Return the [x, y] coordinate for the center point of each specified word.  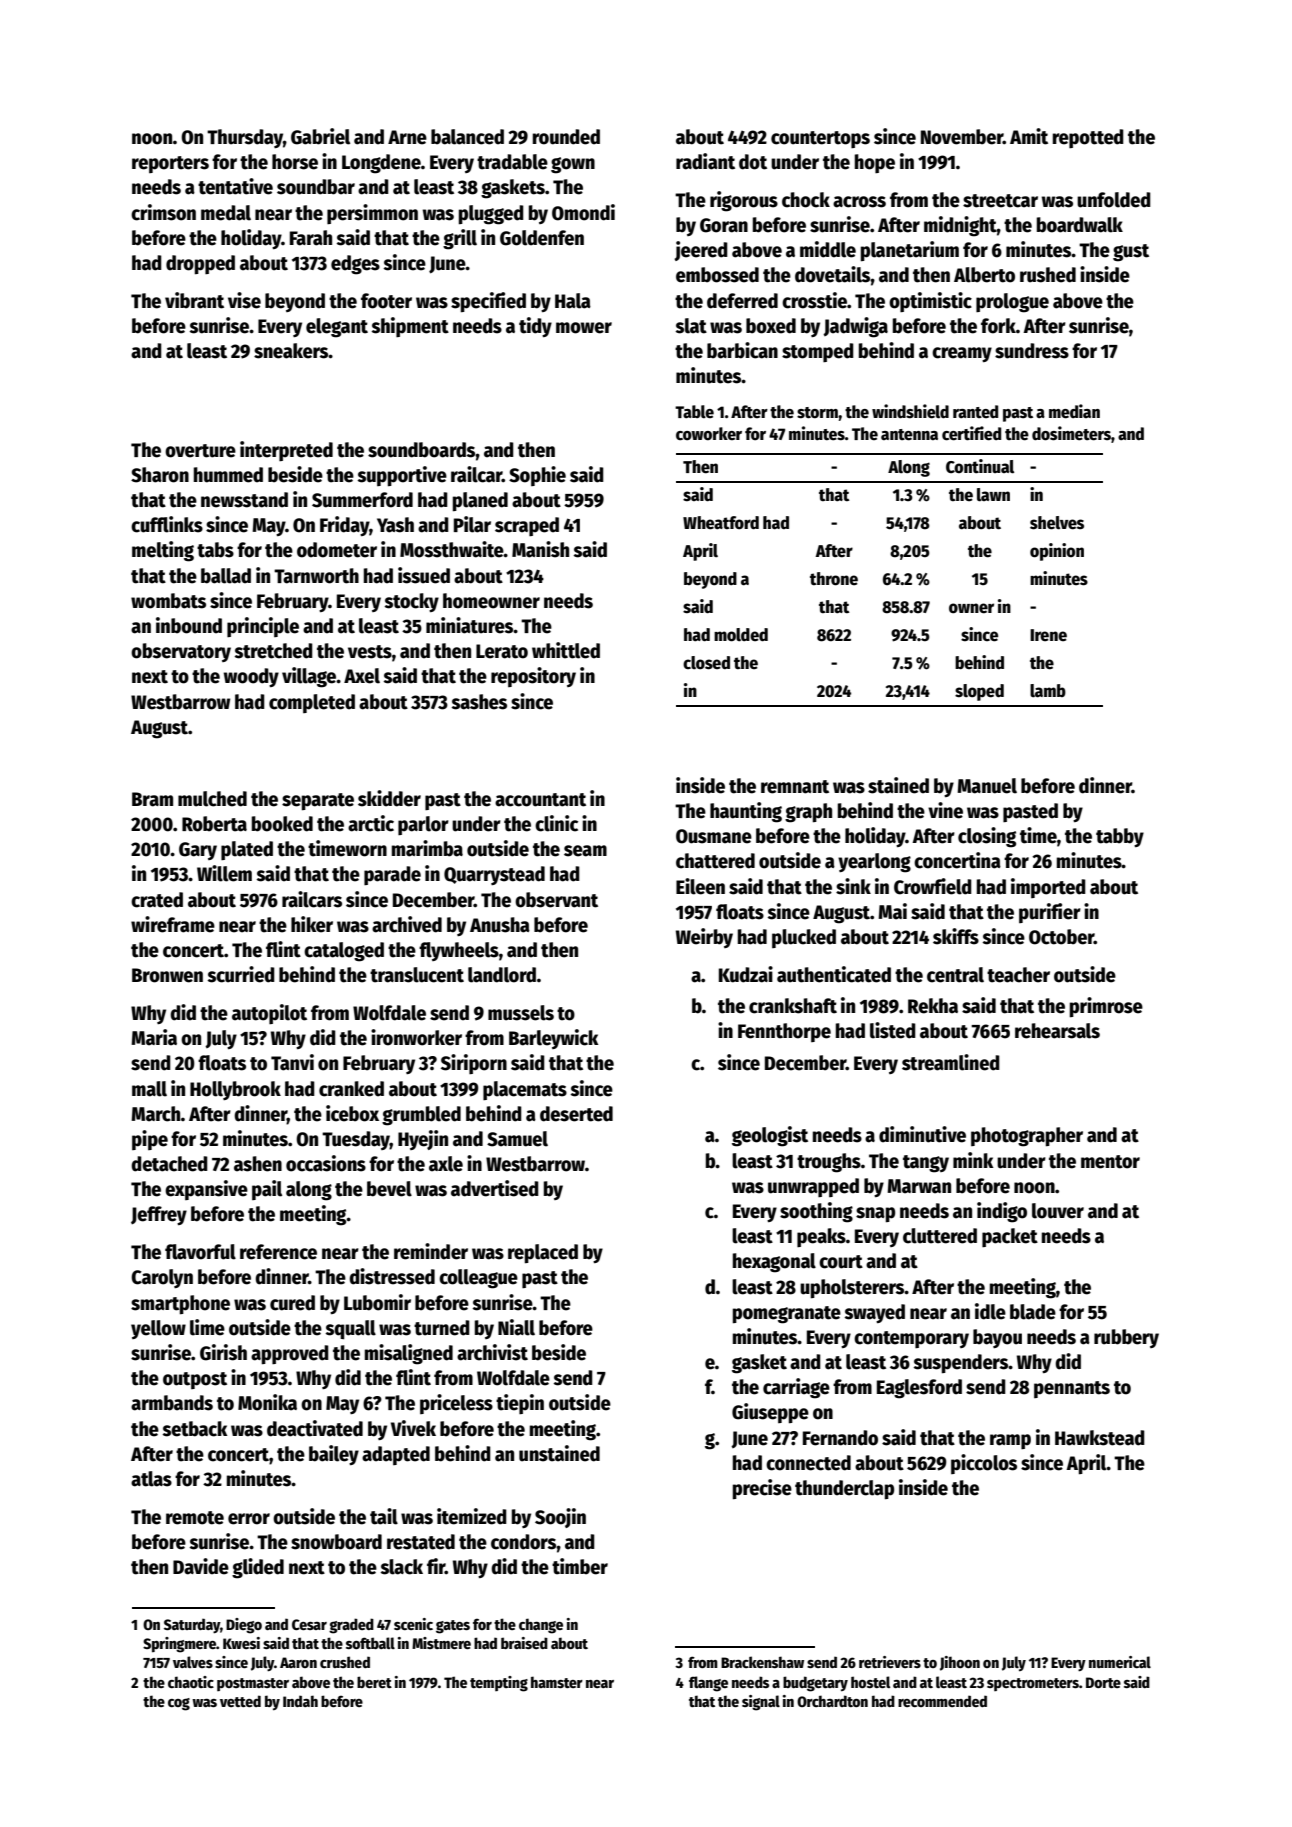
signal [761, 1703]
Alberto [984, 275]
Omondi [583, 212]
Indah [300, 1701]
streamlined [951, 1062]
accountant [540, 800]
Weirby [704, 938]
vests [370, 652]
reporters [170, 164]
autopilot [269, 1014]
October [1061, 937]
